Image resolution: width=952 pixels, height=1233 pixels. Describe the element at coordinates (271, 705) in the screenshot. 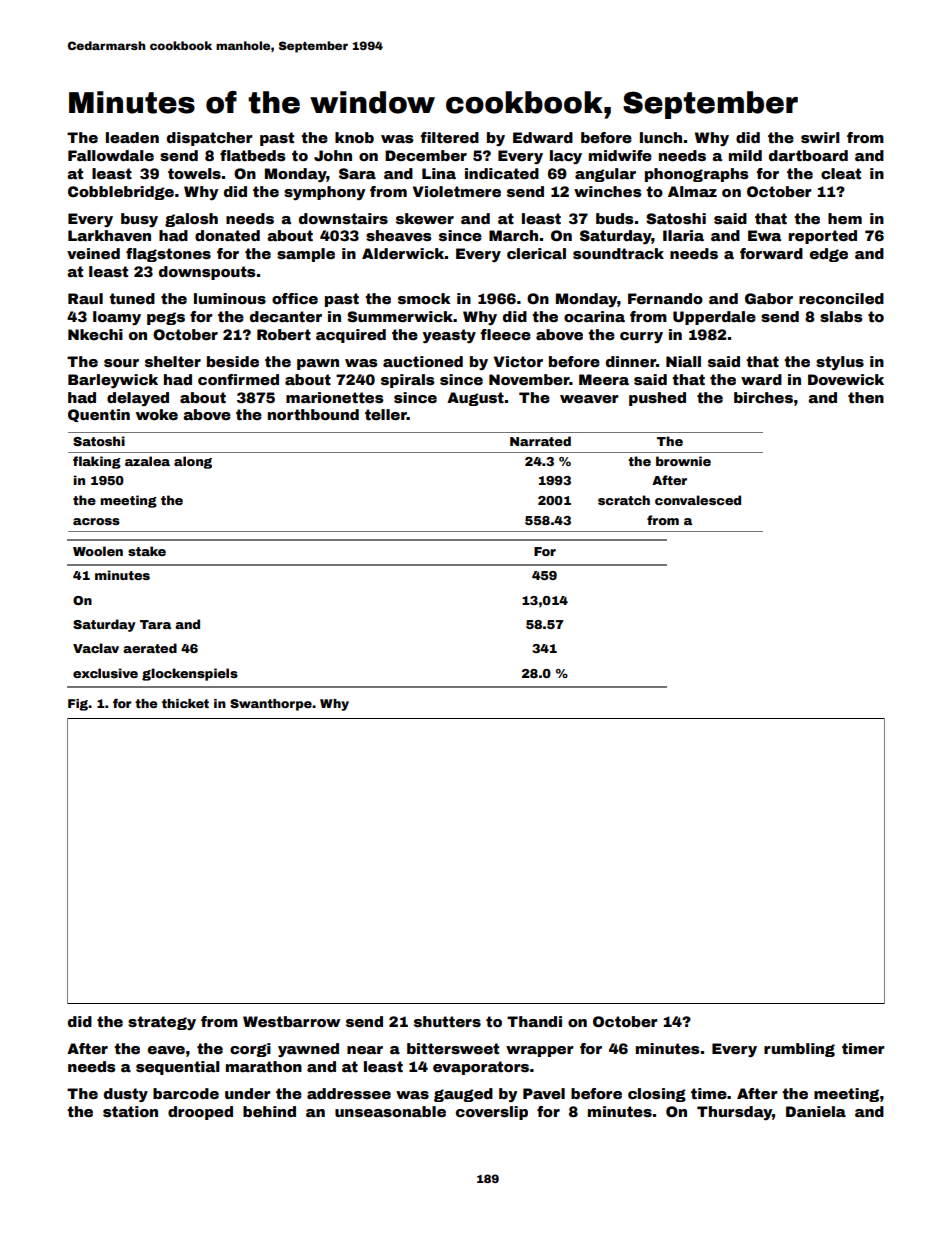

I see `Swanthorpe` at that location.
